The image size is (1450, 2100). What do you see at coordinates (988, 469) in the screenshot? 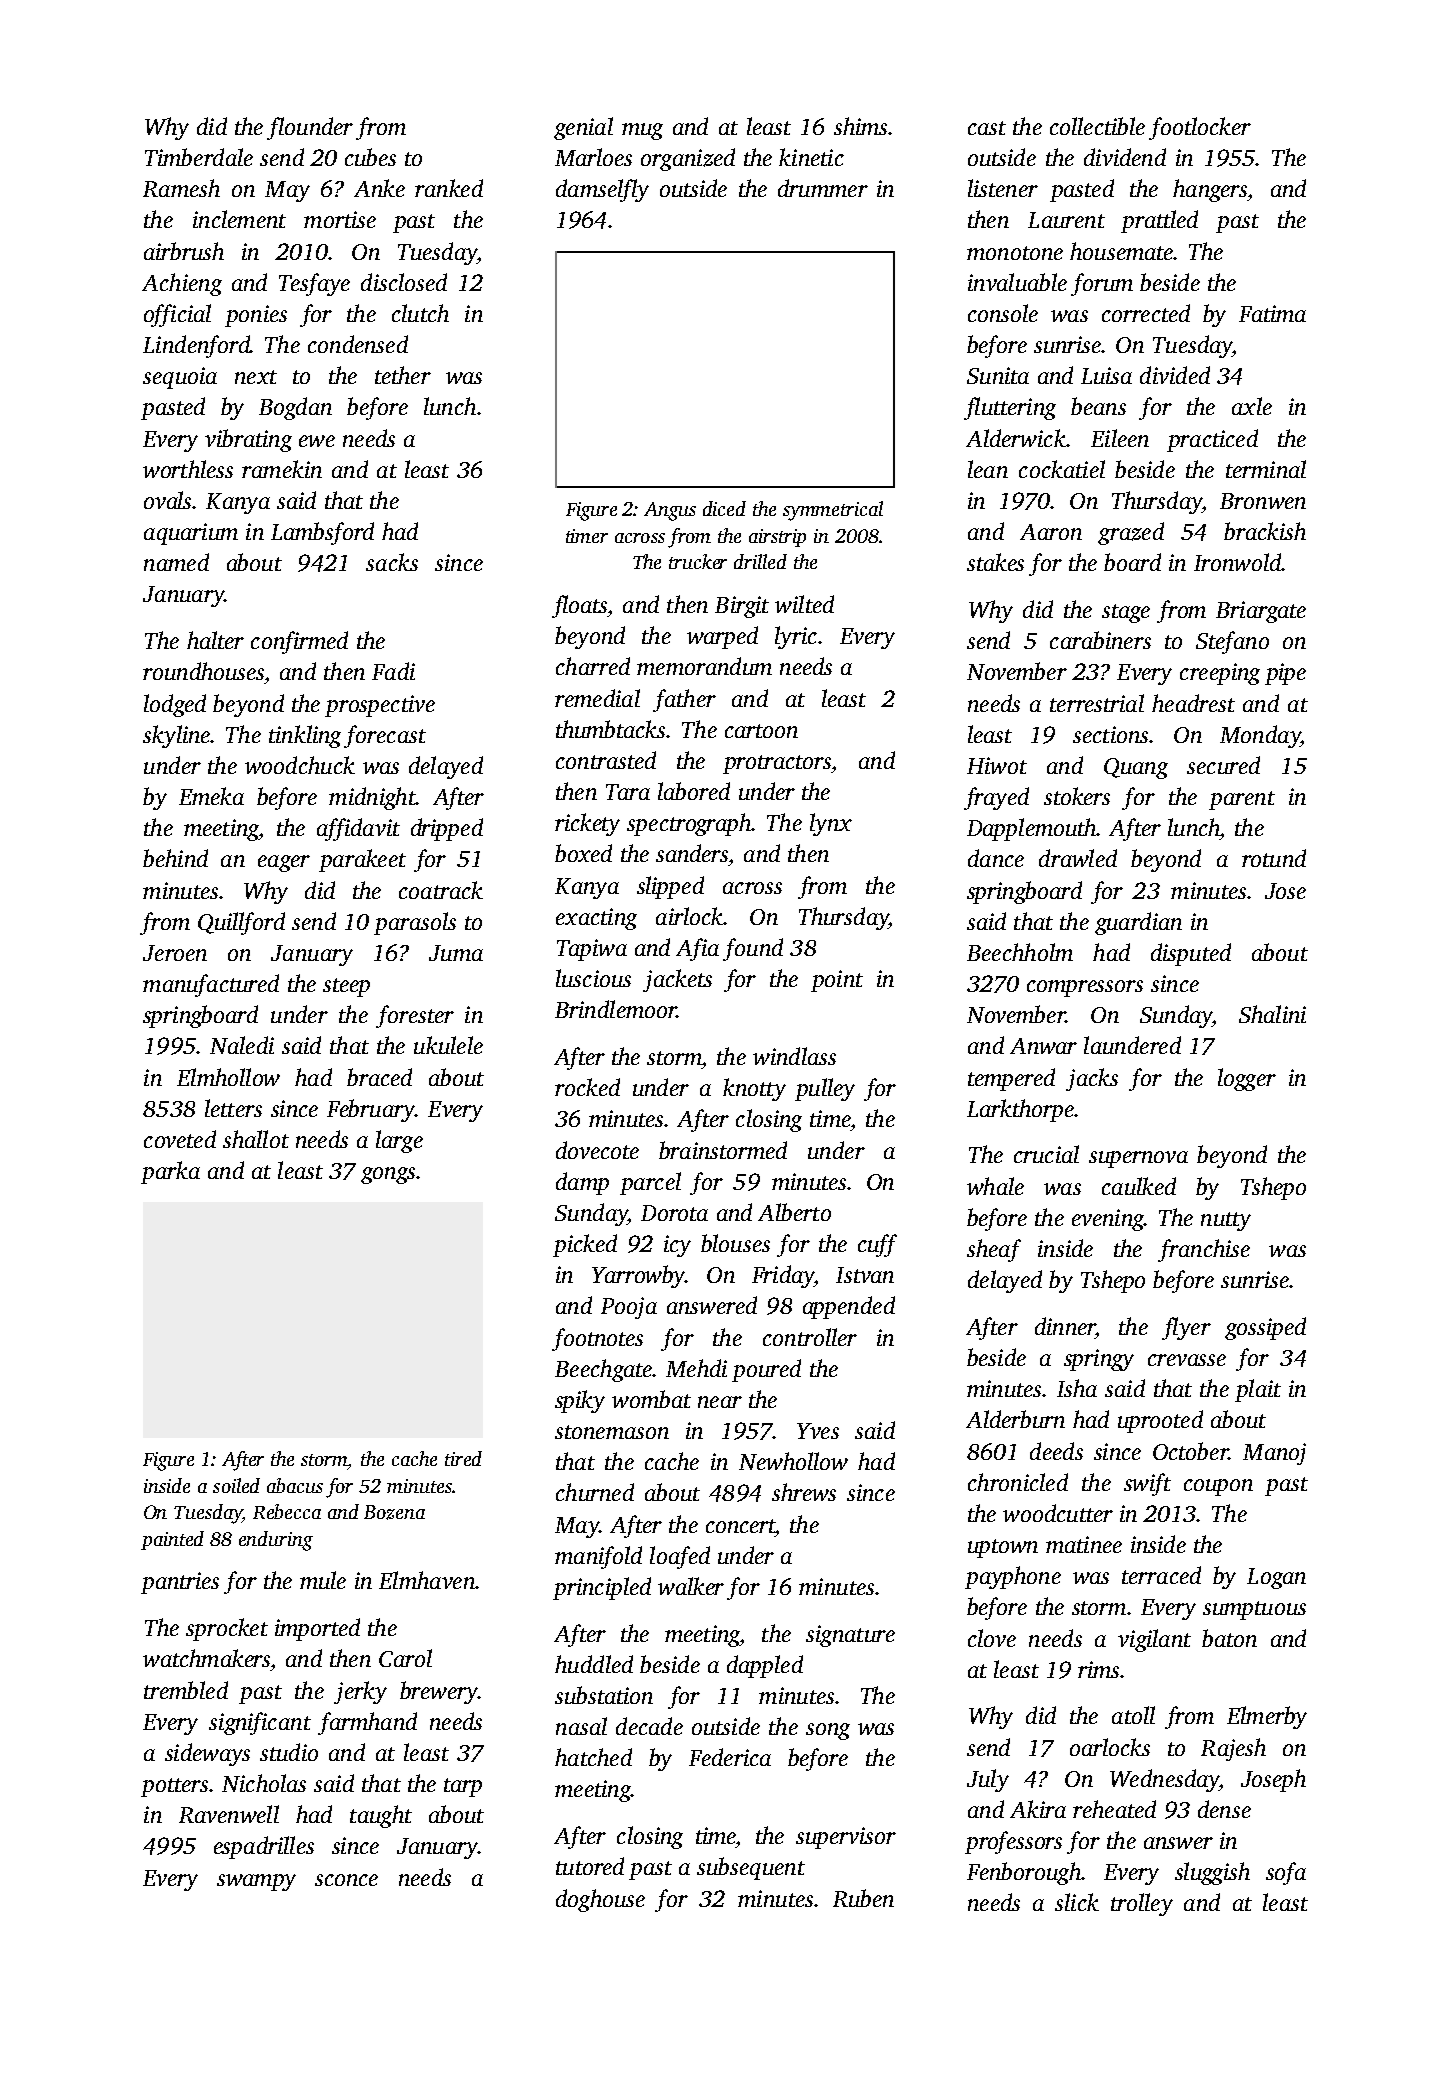
I see `lean` at bounding box center [988, 469].
